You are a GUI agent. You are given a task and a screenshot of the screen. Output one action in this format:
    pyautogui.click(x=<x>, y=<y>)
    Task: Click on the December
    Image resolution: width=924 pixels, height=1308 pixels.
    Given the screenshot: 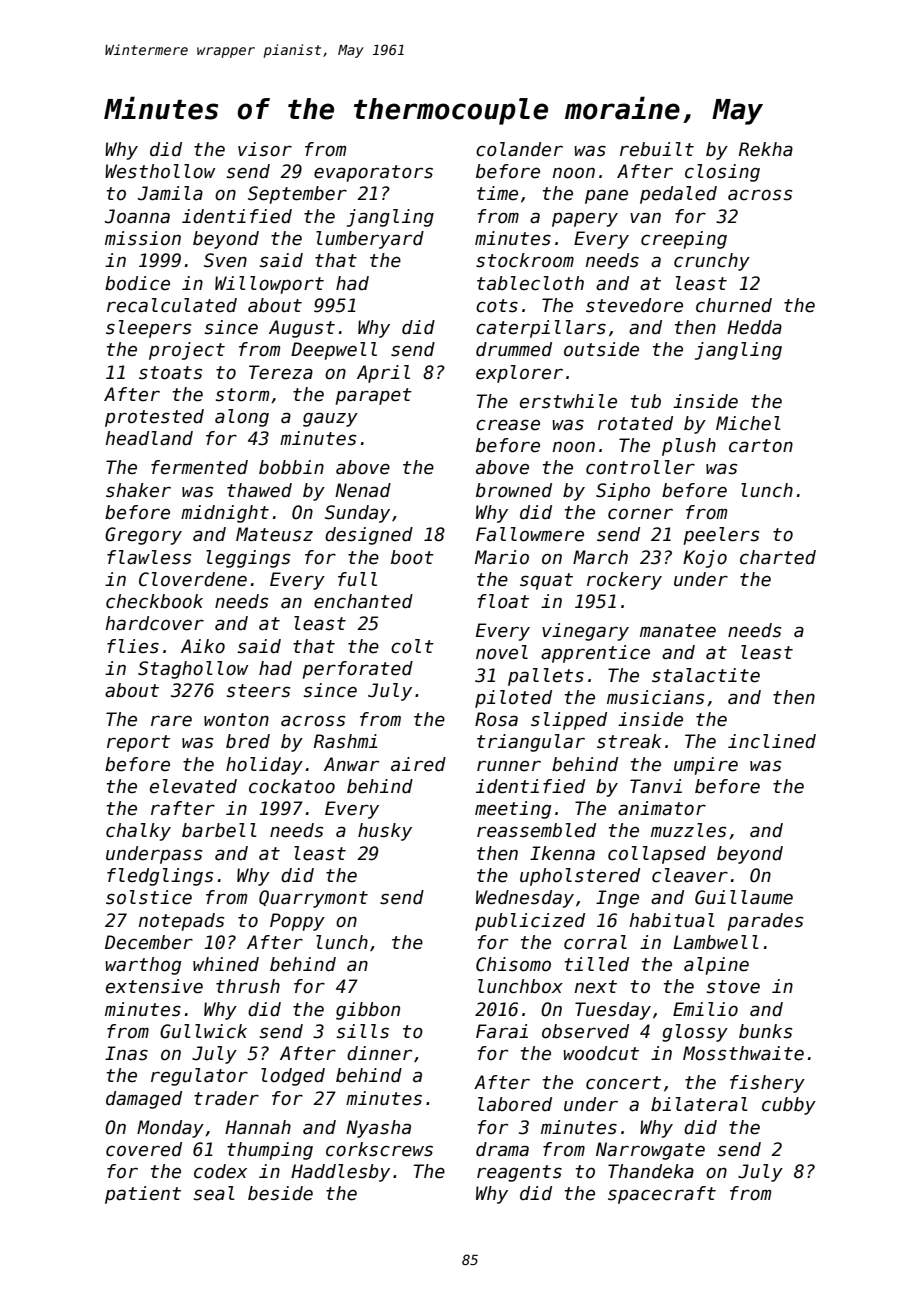 What is the action you would take?
    pyautogui.click(x=149, y=942)
